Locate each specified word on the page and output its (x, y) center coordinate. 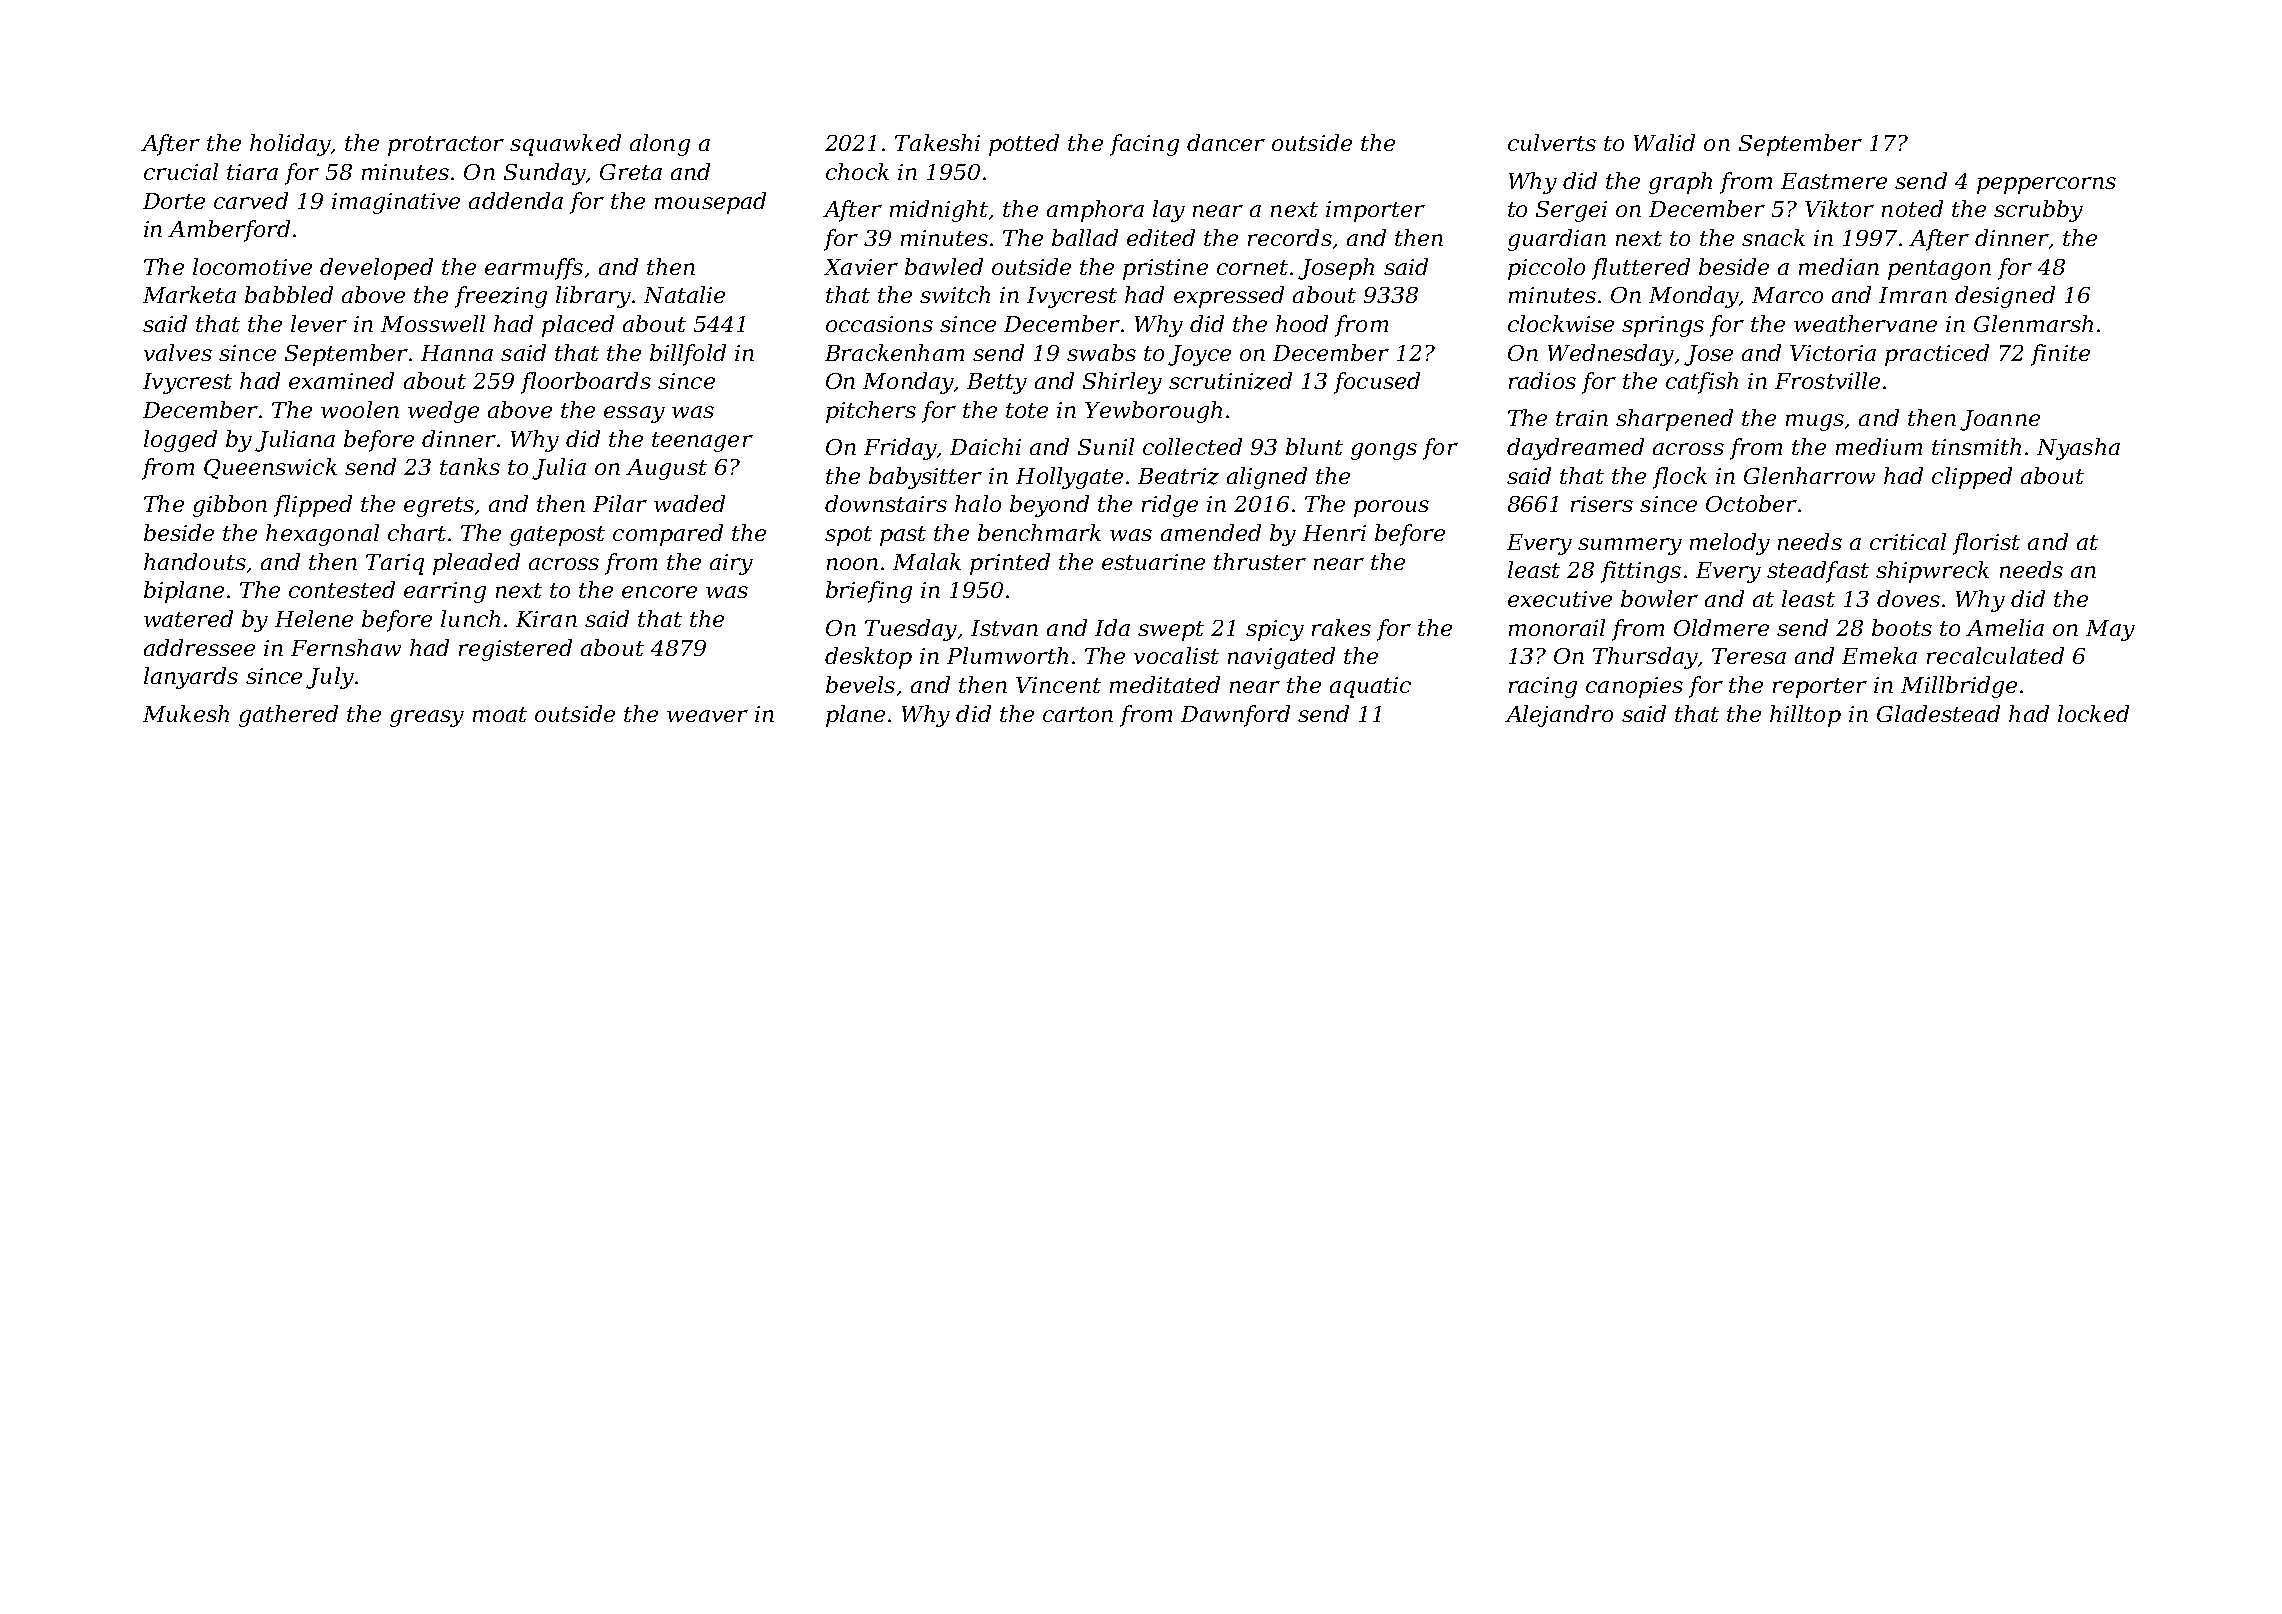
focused (1377, 383)
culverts (1552, 142)
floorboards (586, 383)
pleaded (476, 564)
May (2110, 630)
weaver (707, 716)
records (1290, 237)
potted (1024, 145)
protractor (446, 146)
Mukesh (186, 713)
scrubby (2038, 211)
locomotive (252, 266)
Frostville (1827, 380)
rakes (1341, 627)
